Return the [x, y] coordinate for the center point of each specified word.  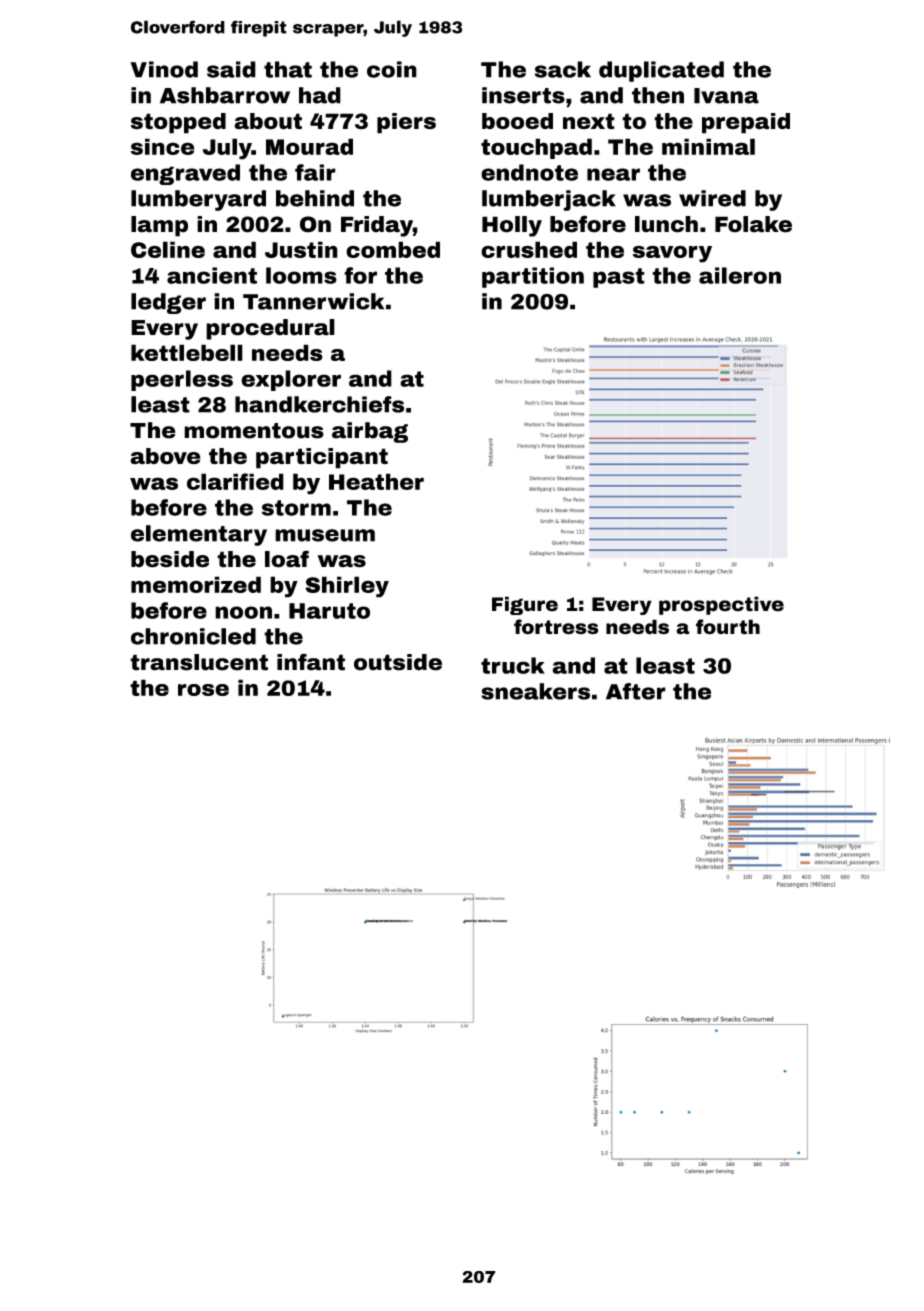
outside [398, 662]
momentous [254, 431]
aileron [740, 275]
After [636, 691]
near [613, 174]
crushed [529, 249]
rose [203, 690]
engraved [185, 174]
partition [533, 277]
